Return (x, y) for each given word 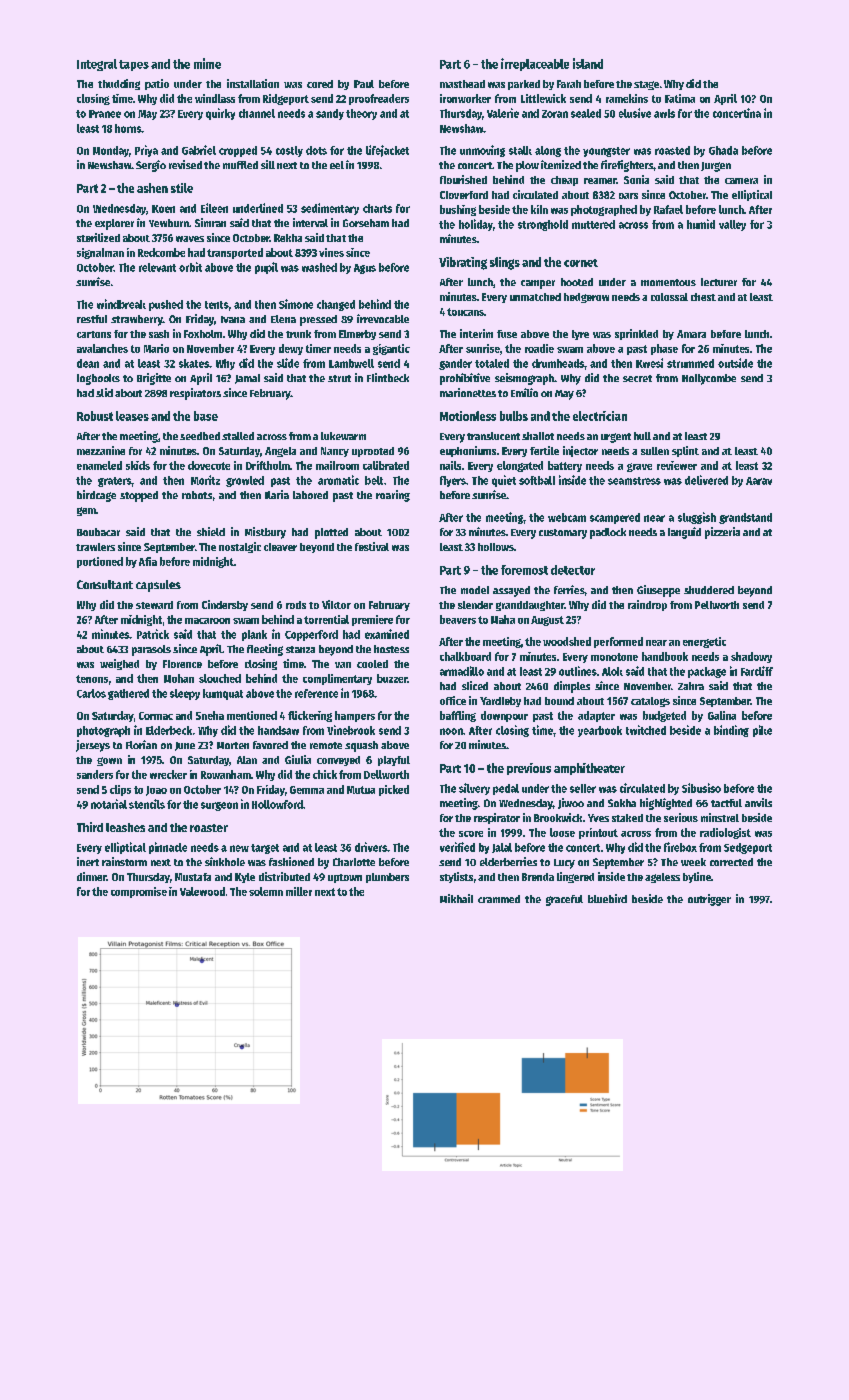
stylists (456, 877)
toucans (465, 312)
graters (114, 482)
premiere (372, 620)
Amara (691, 334)
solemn (266, 891)
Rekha (288, 238)
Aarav (759, 481)
